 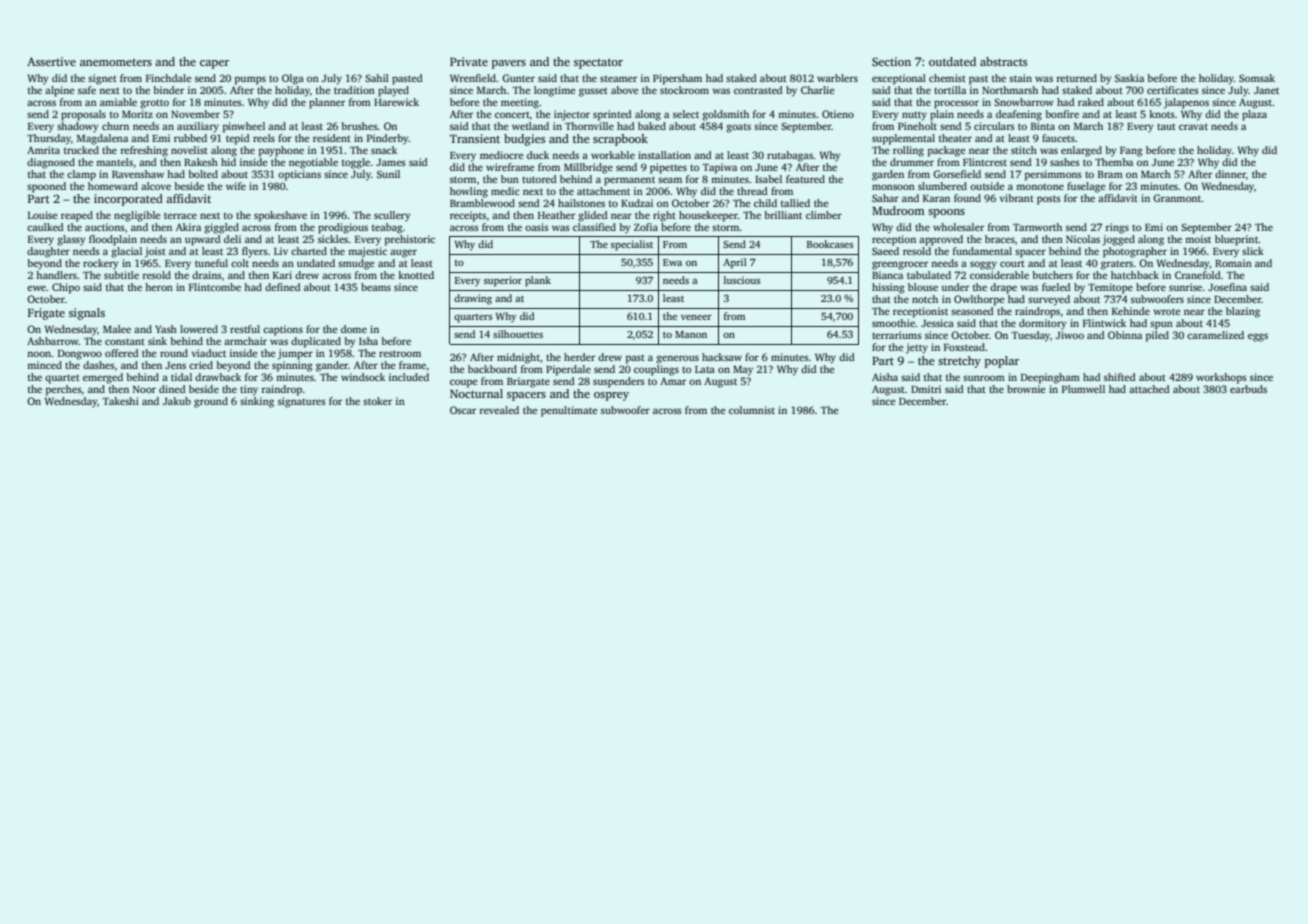 I want to click on classified, so click(x=594, y=227).
